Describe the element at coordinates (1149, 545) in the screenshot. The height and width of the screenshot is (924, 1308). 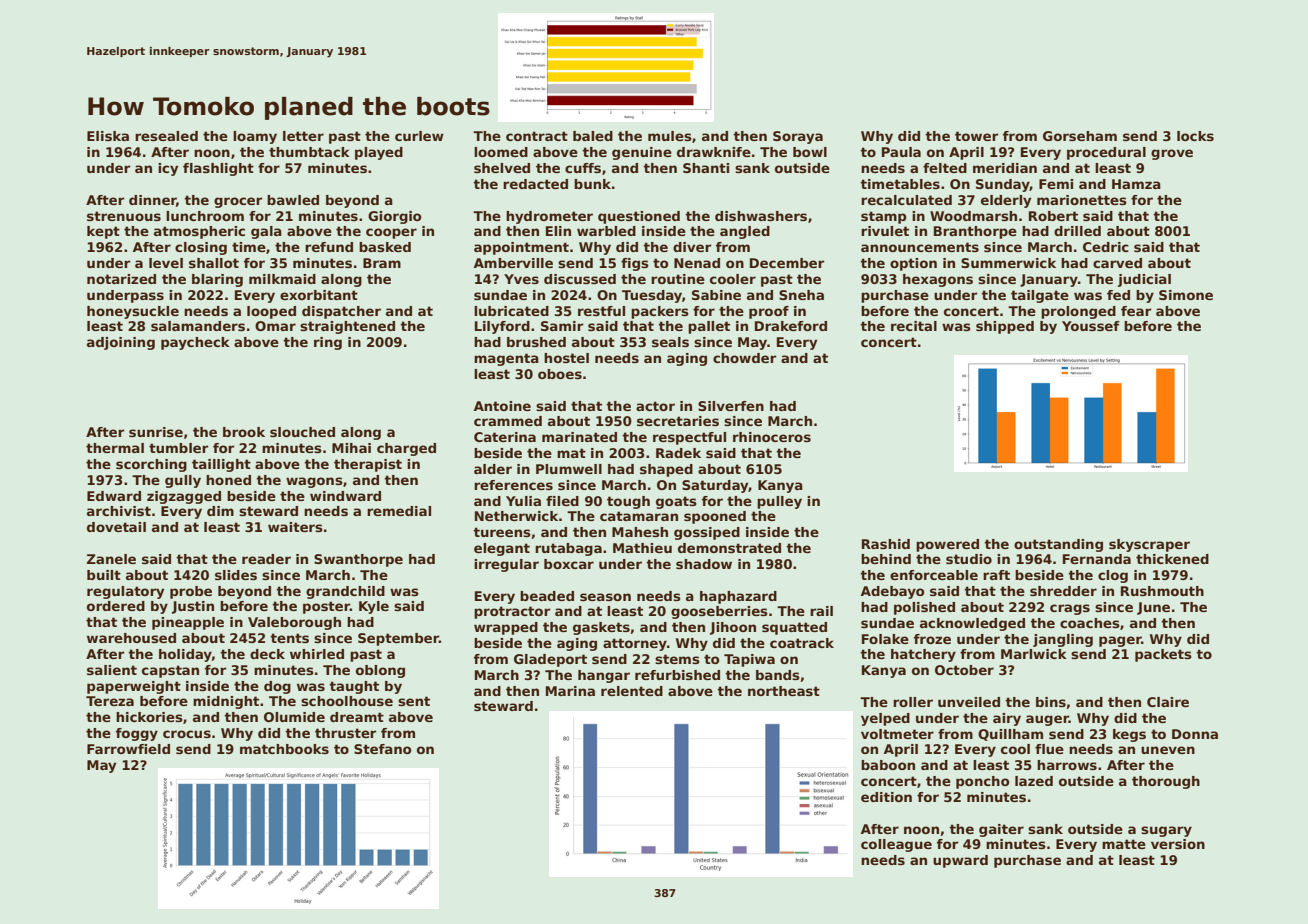
I see `skyscraper` at that location.
